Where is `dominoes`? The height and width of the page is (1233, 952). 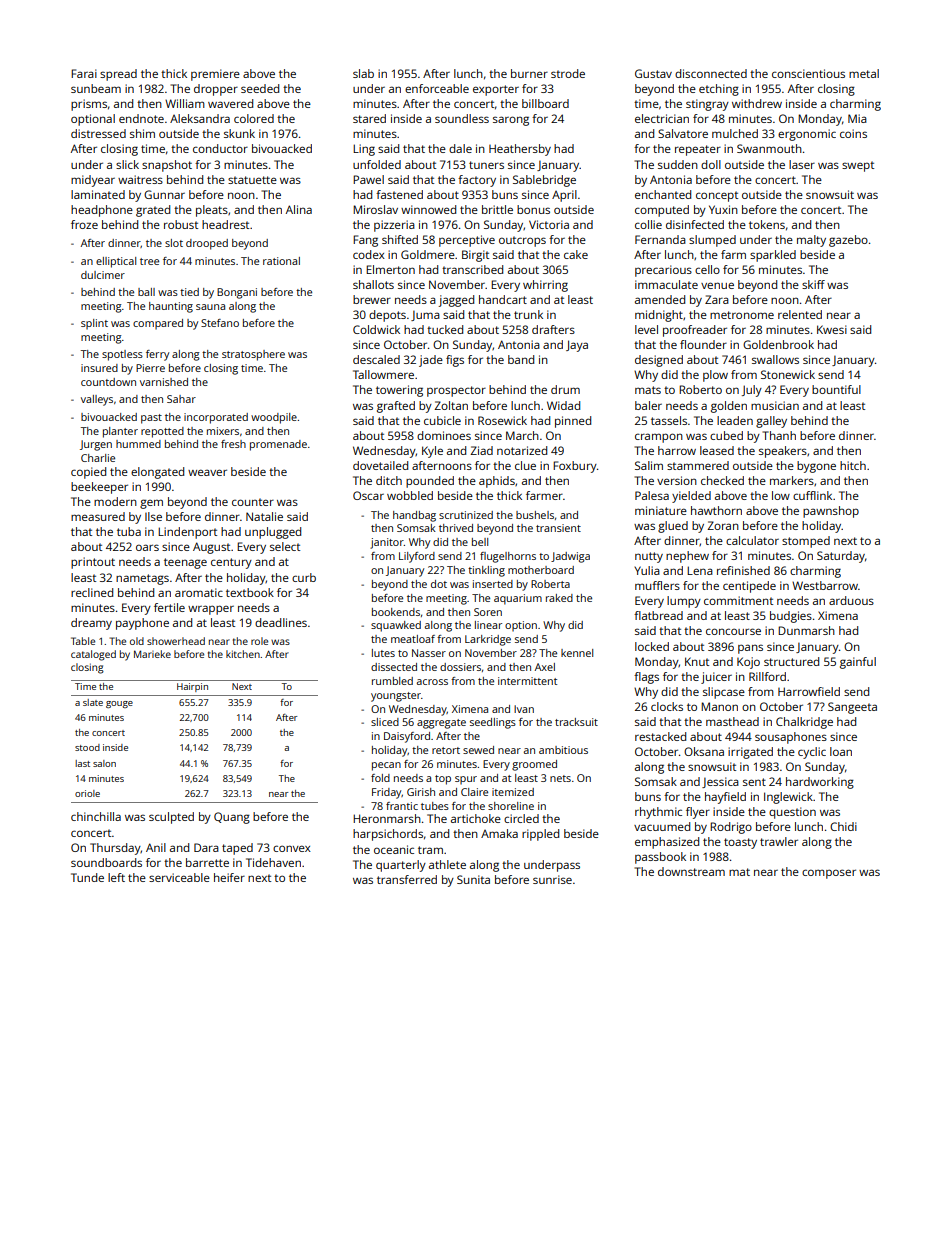 dominoes is located at coordinates (444, 435).
